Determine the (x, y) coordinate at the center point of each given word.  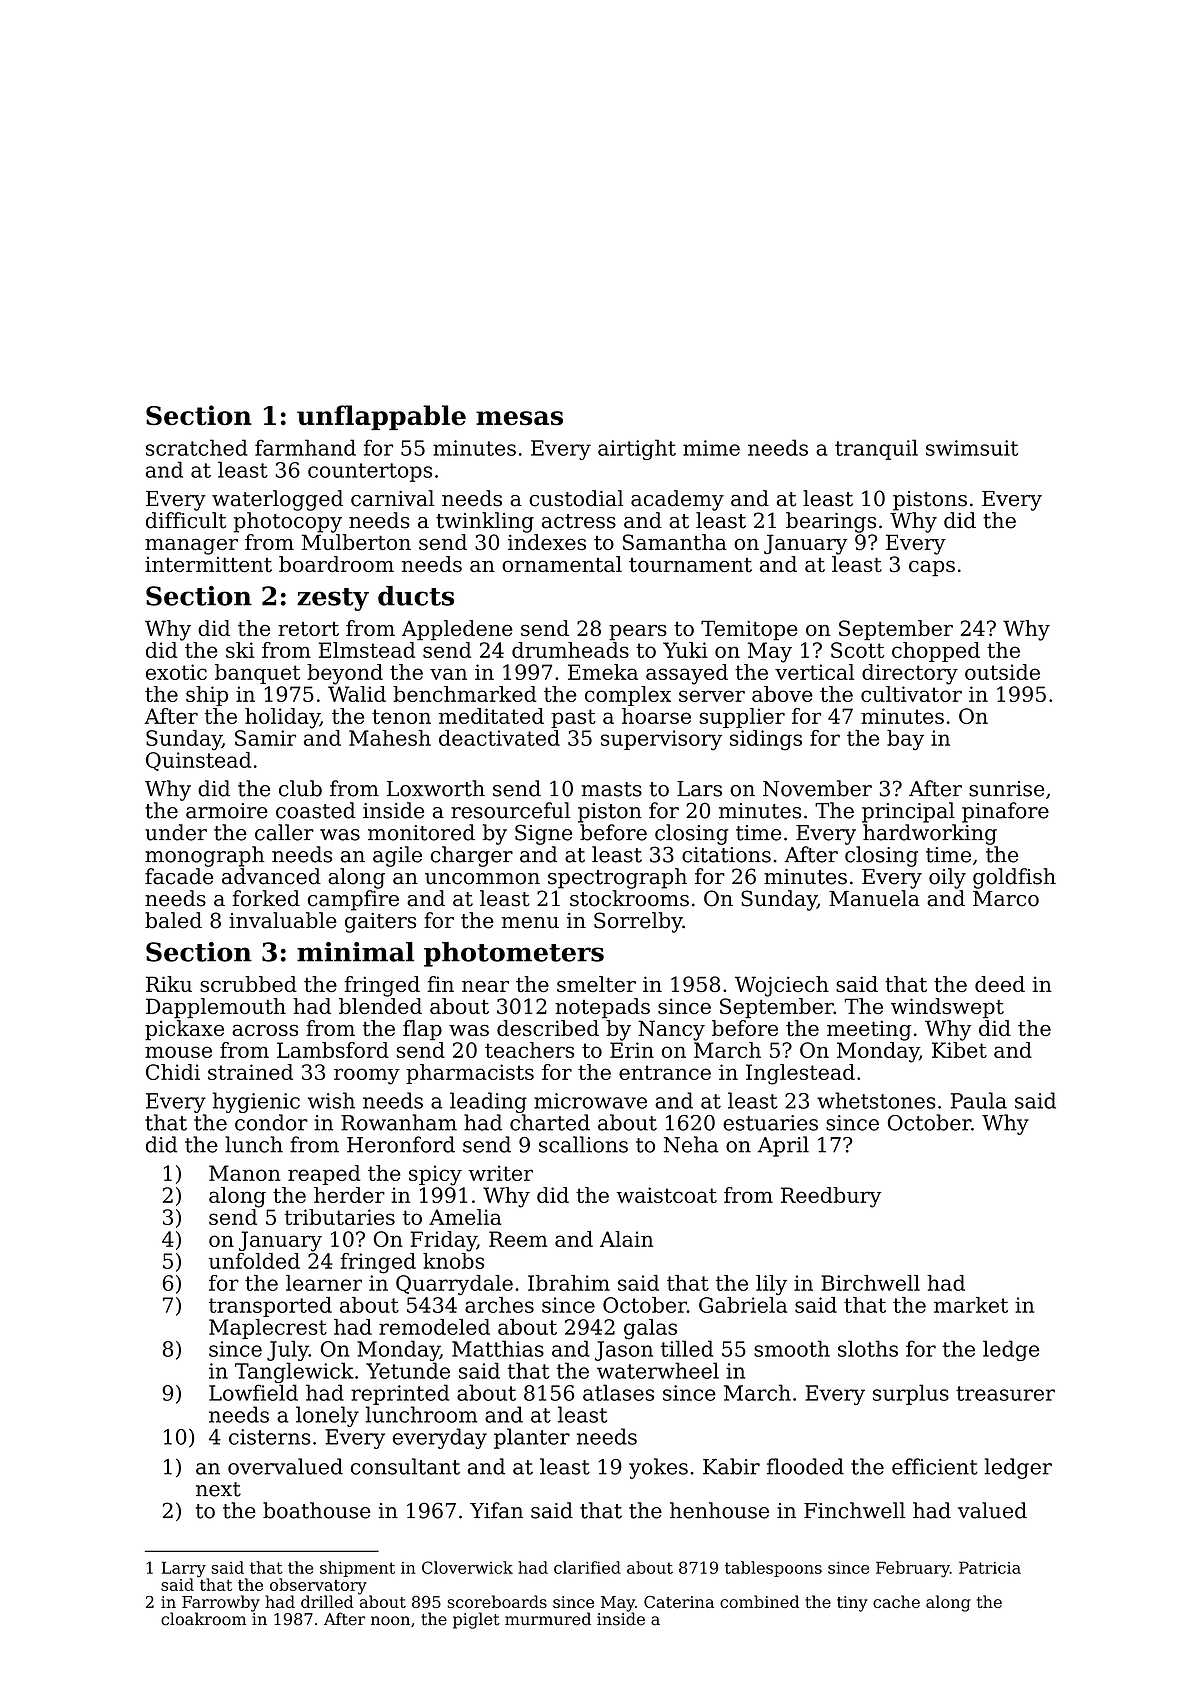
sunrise (1006, 789)
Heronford (401, 1144)
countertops (370, 472)
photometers (514, 954)
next (218, 1489)
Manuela (874, 898)
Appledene (457, 630)
